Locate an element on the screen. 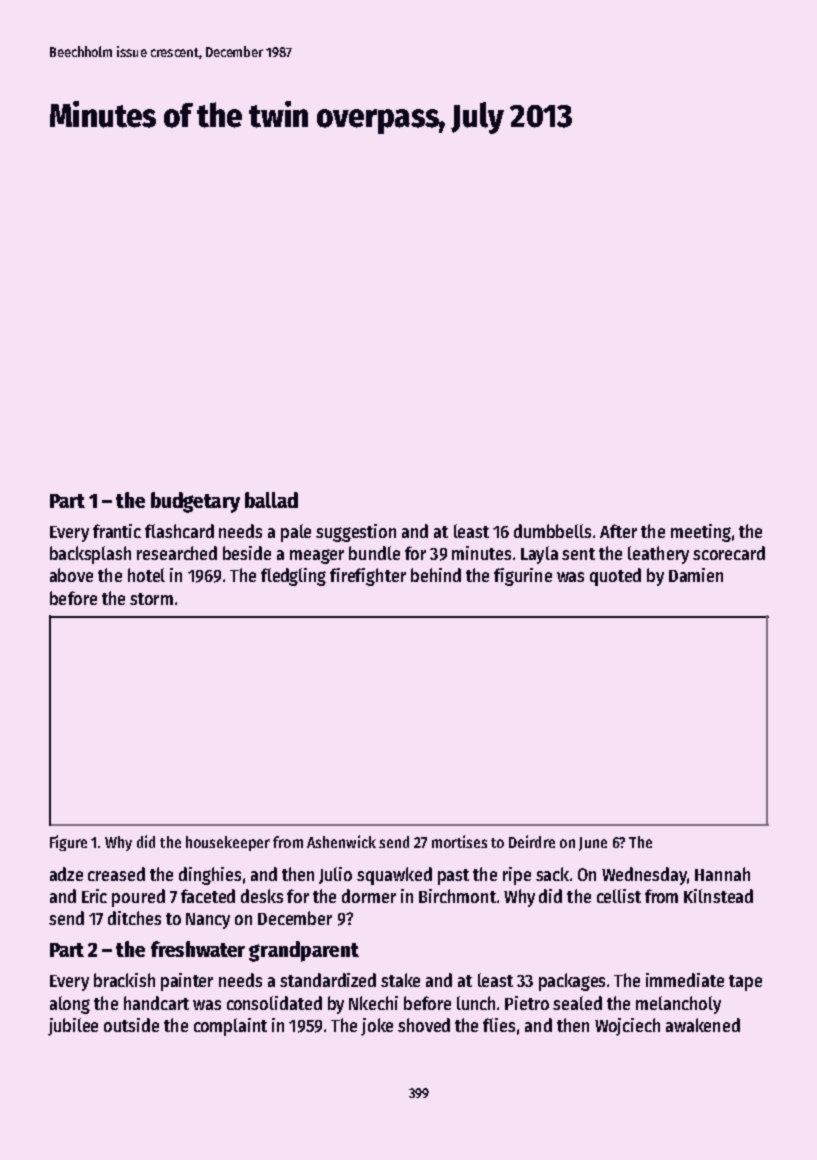 This screenshot has height=1160, width=817. flies is located at coordinates (499, 1025).
